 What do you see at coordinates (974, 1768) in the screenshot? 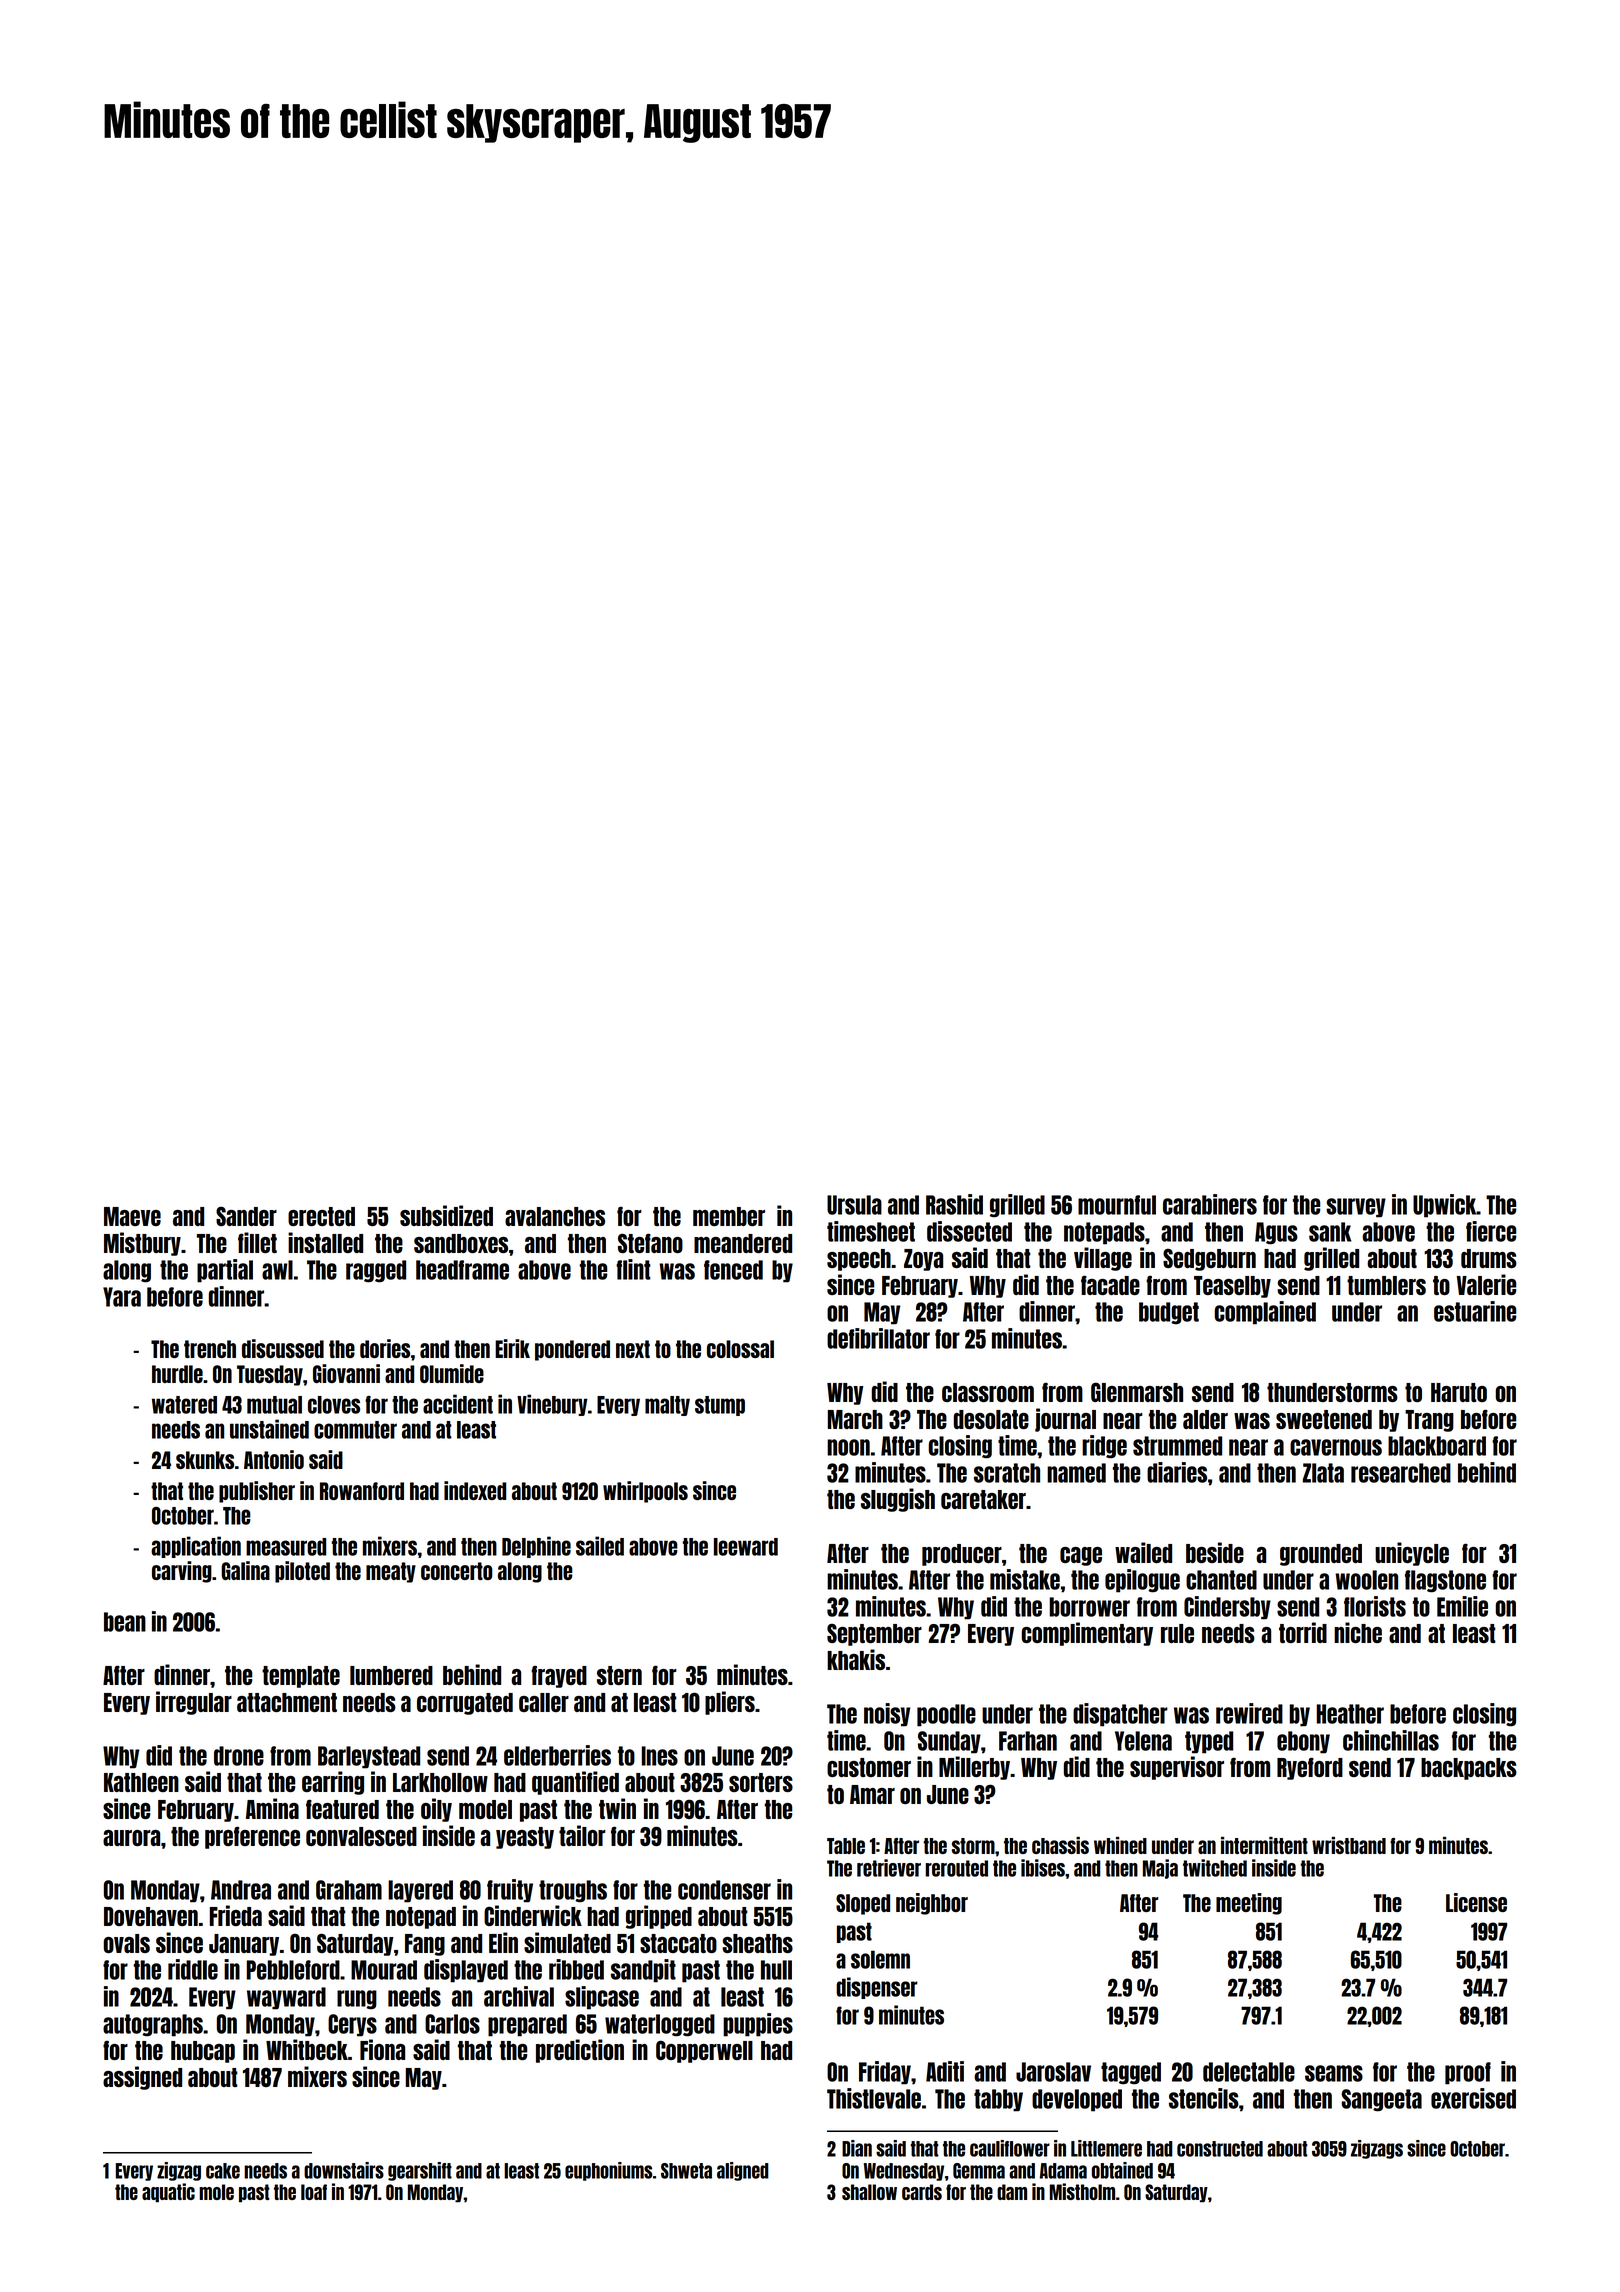
I see `Millerby` at bounding box center [974, 1768].
